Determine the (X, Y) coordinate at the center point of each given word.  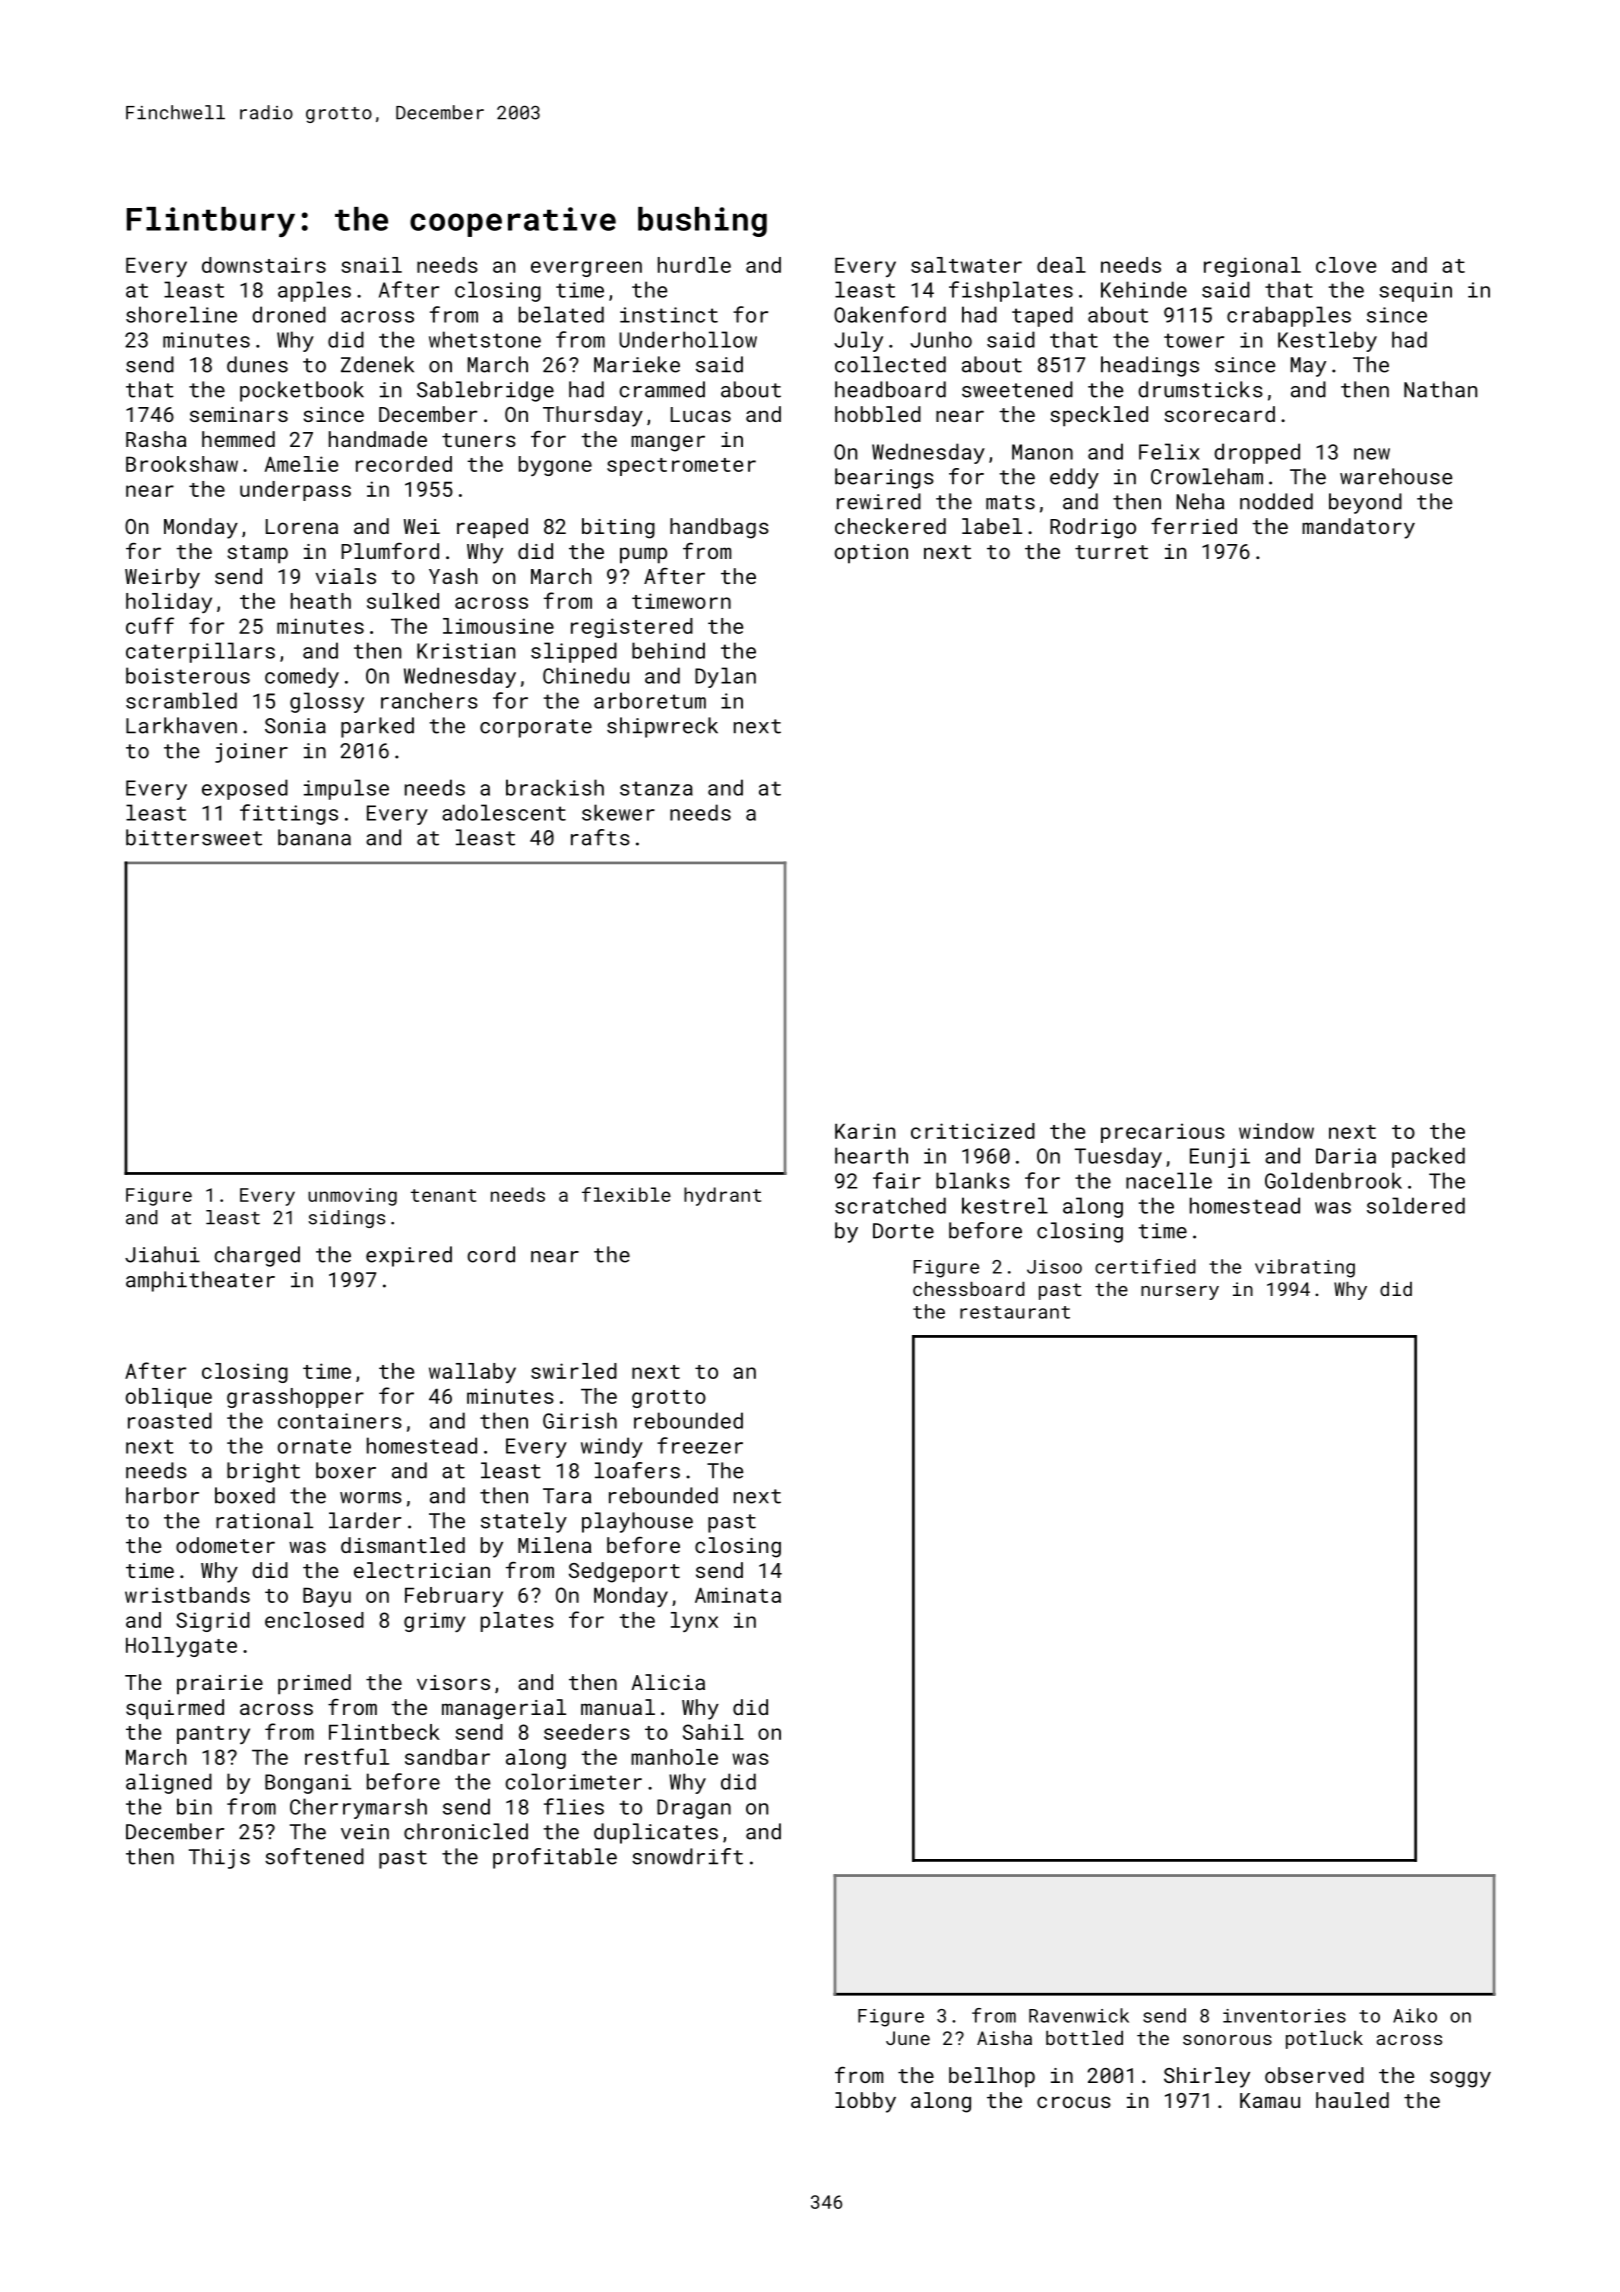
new (1372, 454)
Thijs (219, 1858)
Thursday (593, 416)
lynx (694, 1622)
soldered (1416, 1205)
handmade (378, 439)
